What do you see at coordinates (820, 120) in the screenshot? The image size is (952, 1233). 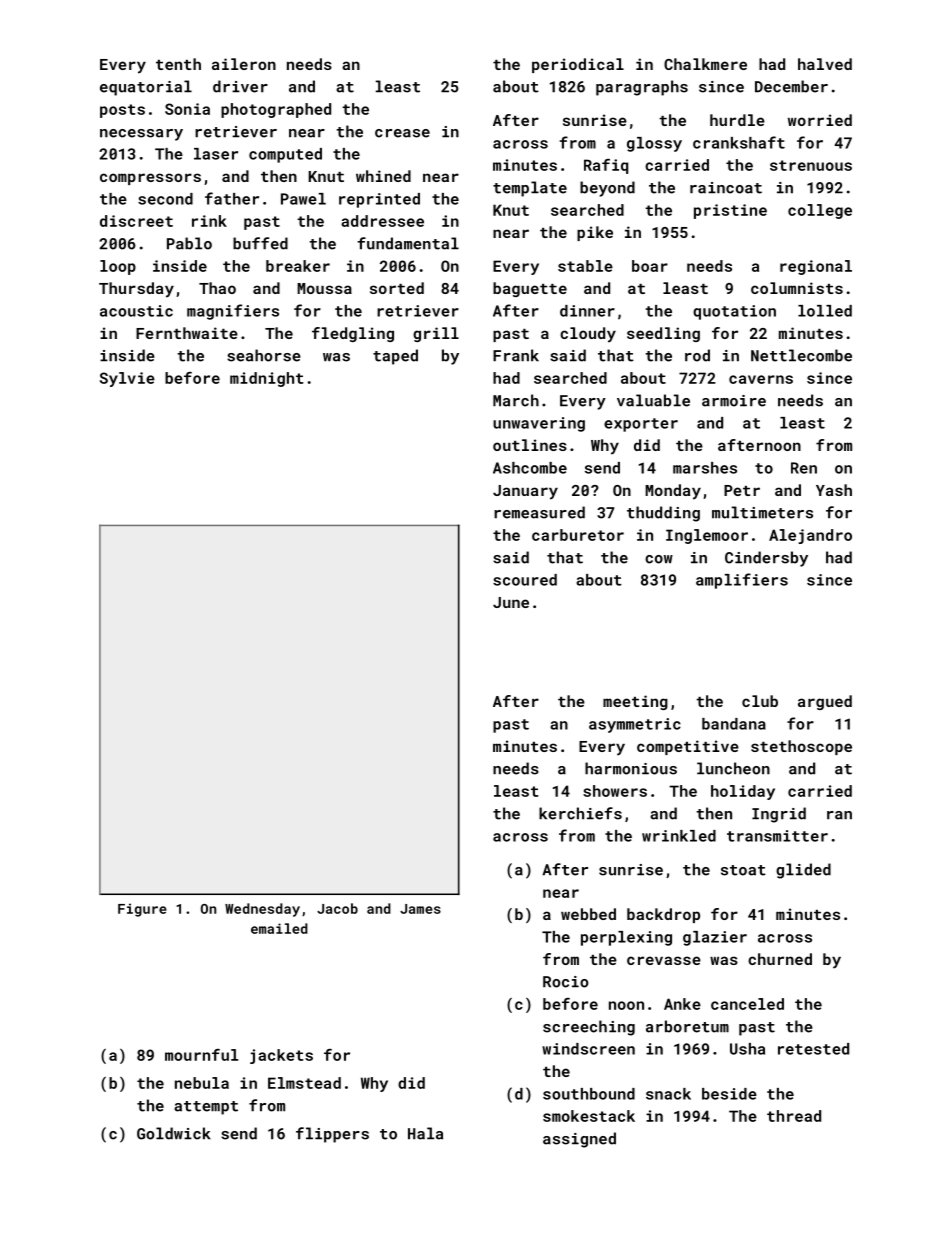 I see `worried` at bounding box center [820, 120].
